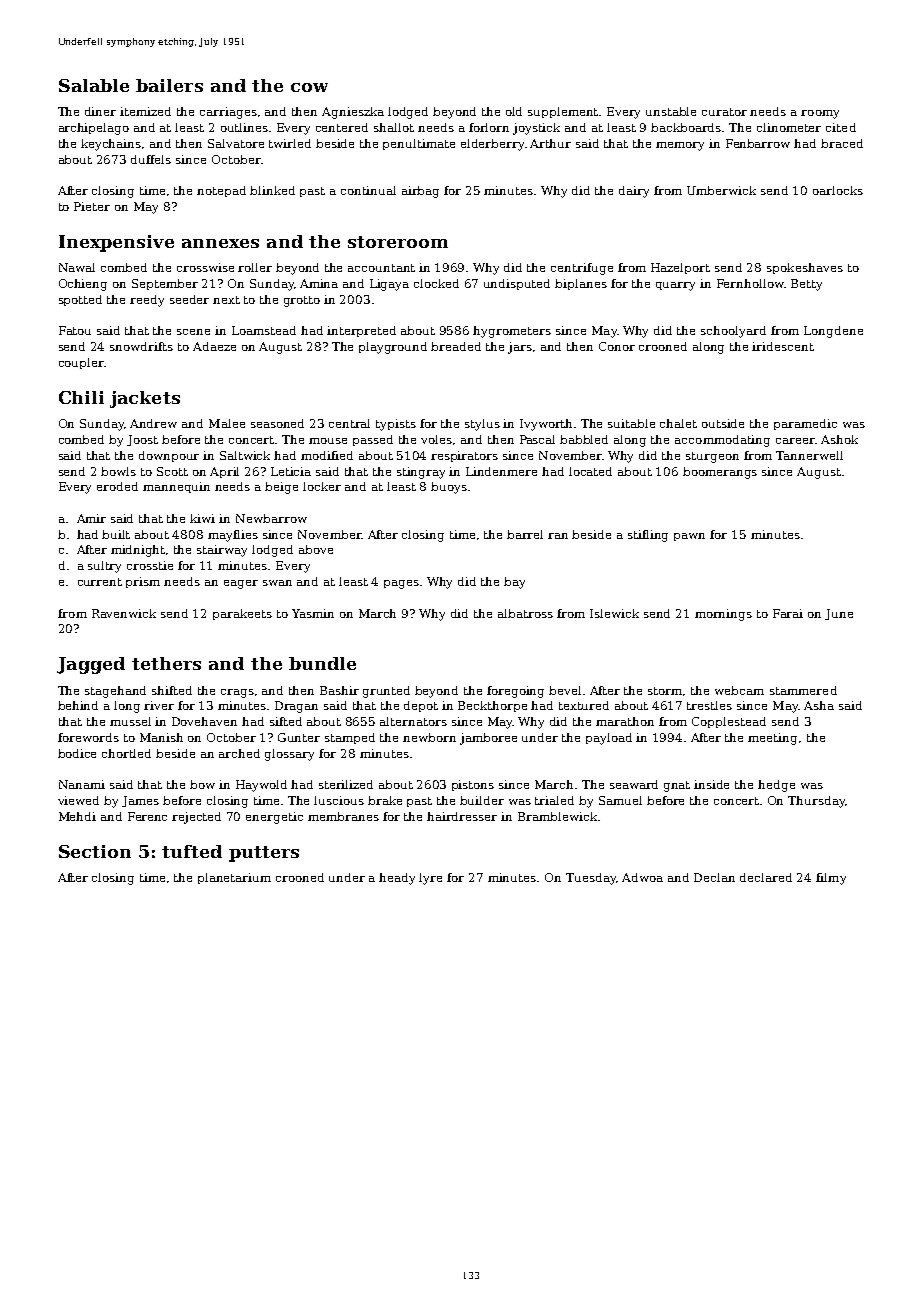 This screenshot has height=1308, width=924. I want to click on annexes, so click(220, 243).
